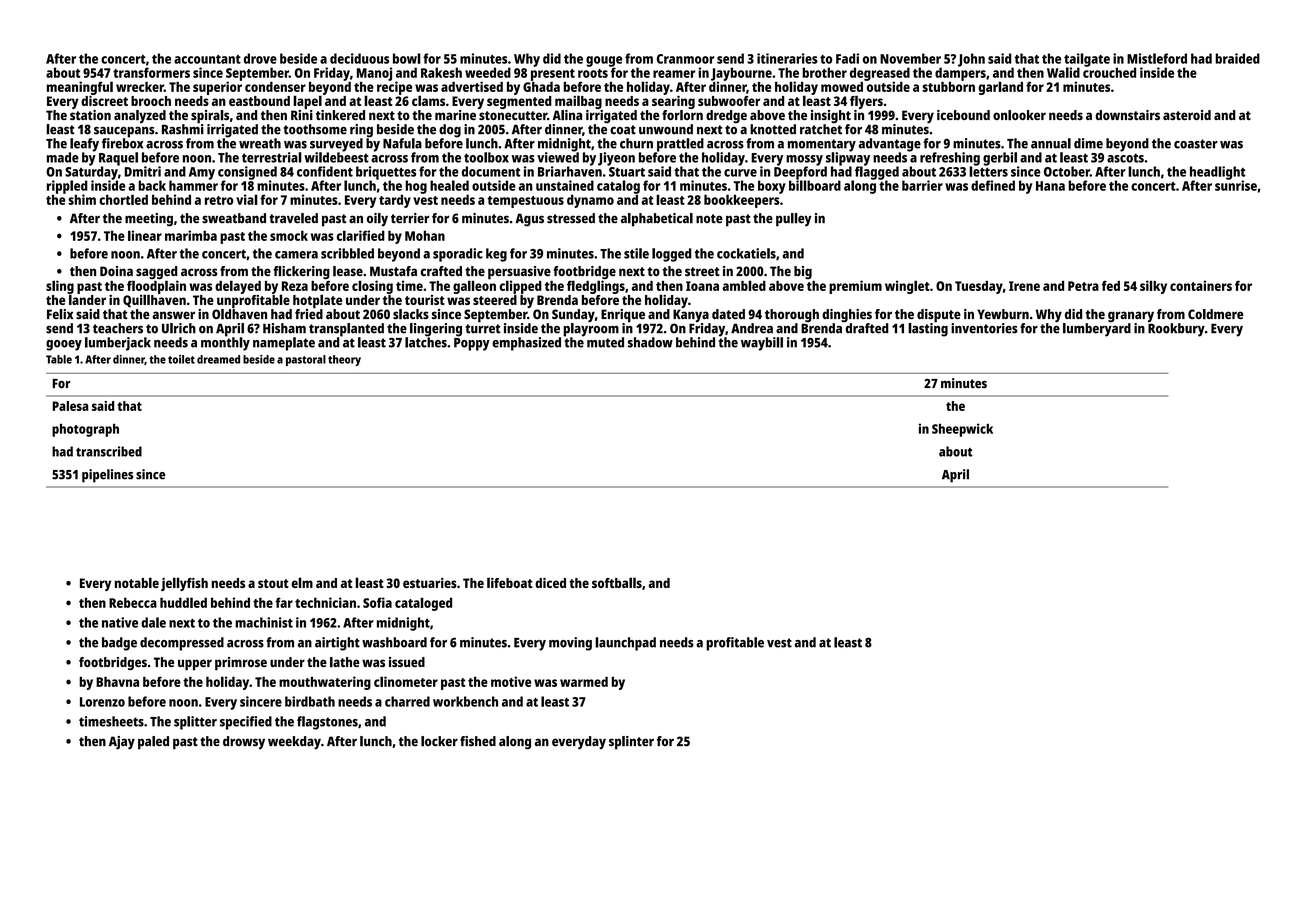  Describe the element at coordinates (207, 59) in the document. I see `accountant` at that location.
